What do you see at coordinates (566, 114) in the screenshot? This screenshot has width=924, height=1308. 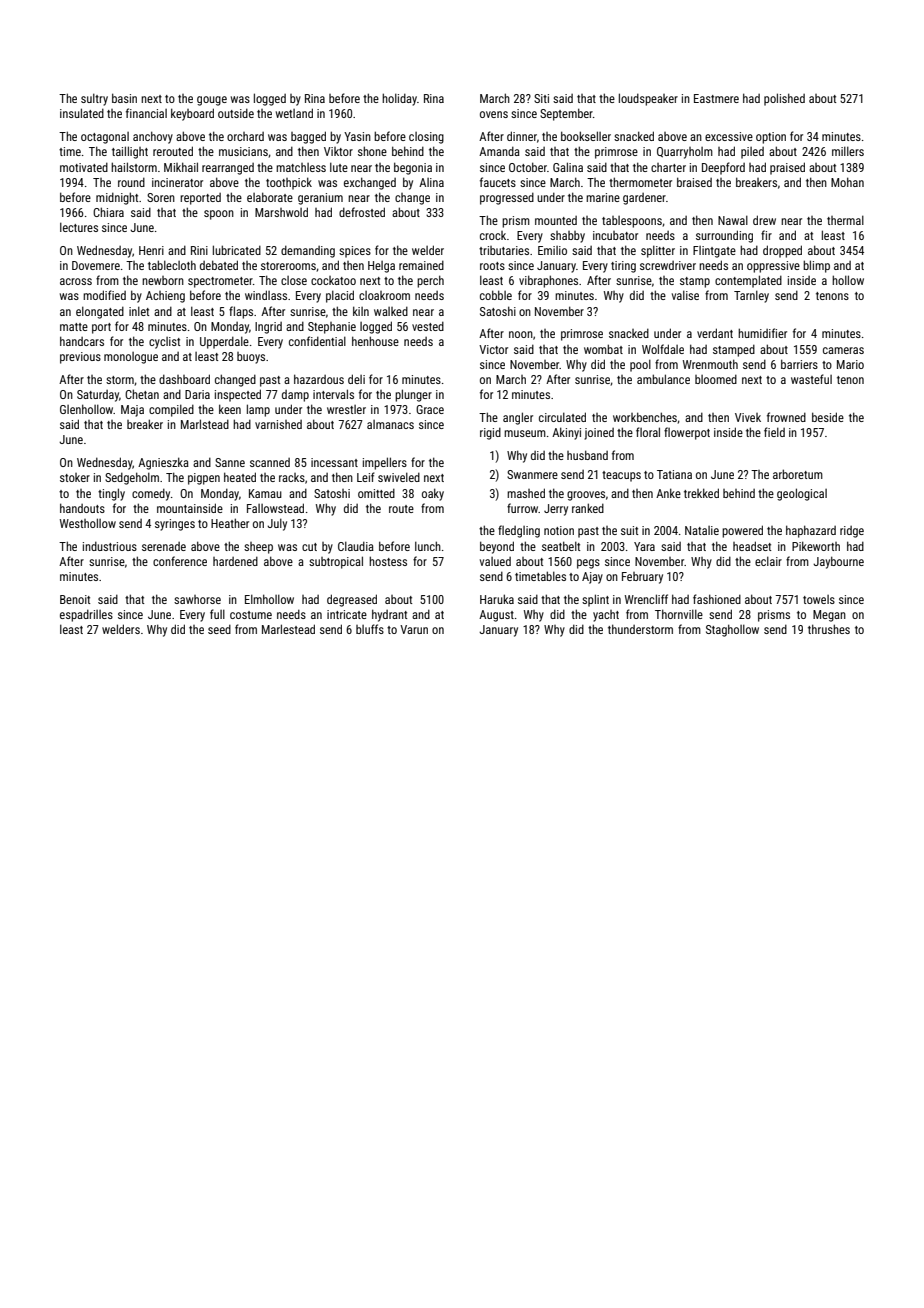 I see `September` at bounding box center [566, 114].
